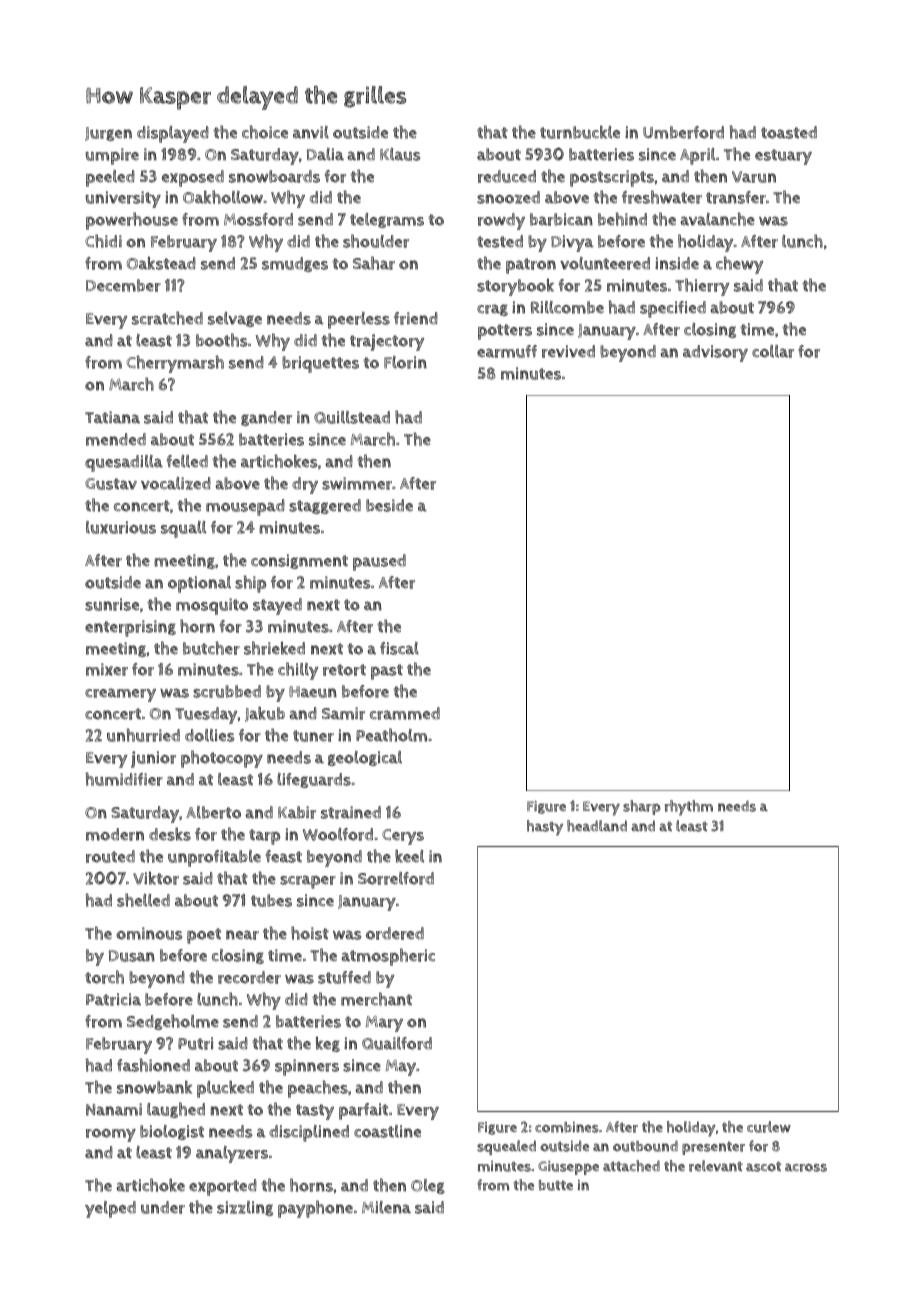  I want to click on unhurried, so click(143, 735).
